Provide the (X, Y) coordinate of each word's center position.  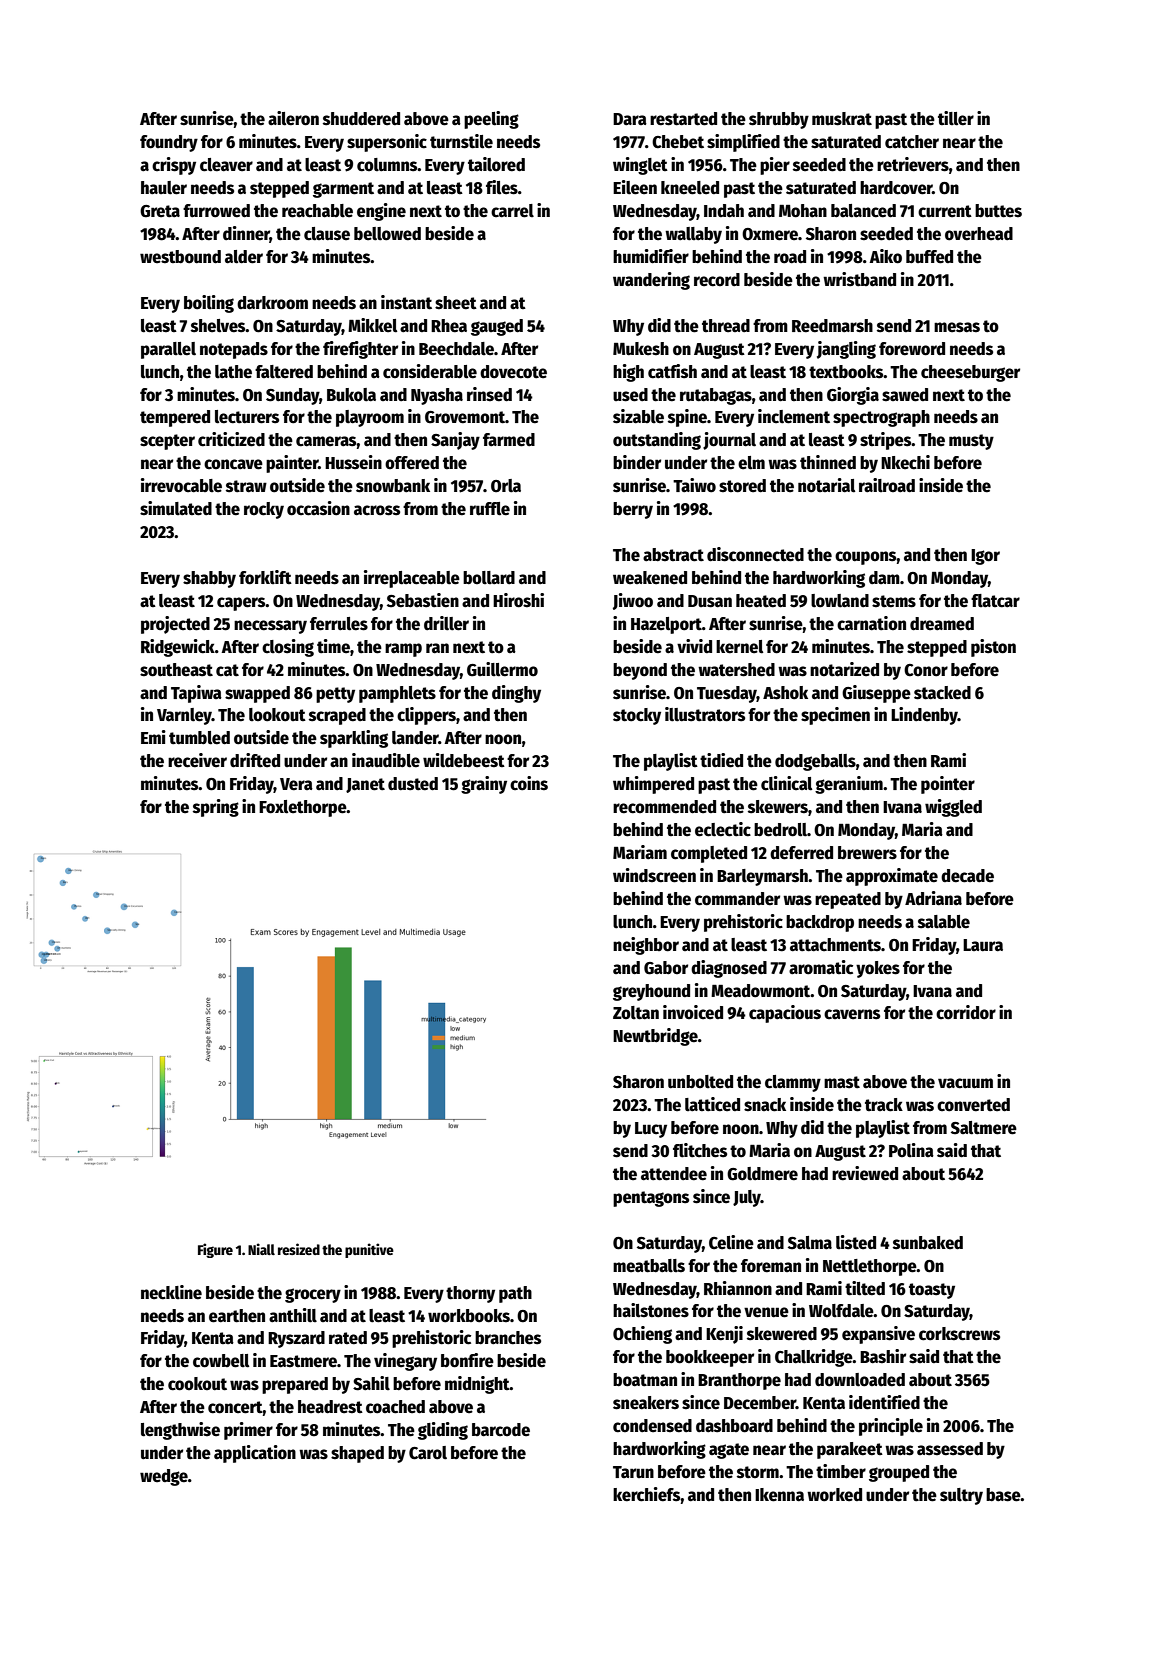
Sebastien (423, 600)
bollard (489, 578)
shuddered (361, 119)
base (1003, 1495)
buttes (998, 211)
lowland (840, 601)
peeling (491, 120)
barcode (501, 1430)
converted (973, 1105)
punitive (369, 1250)
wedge (164, 1477)
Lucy (651, 1130)
